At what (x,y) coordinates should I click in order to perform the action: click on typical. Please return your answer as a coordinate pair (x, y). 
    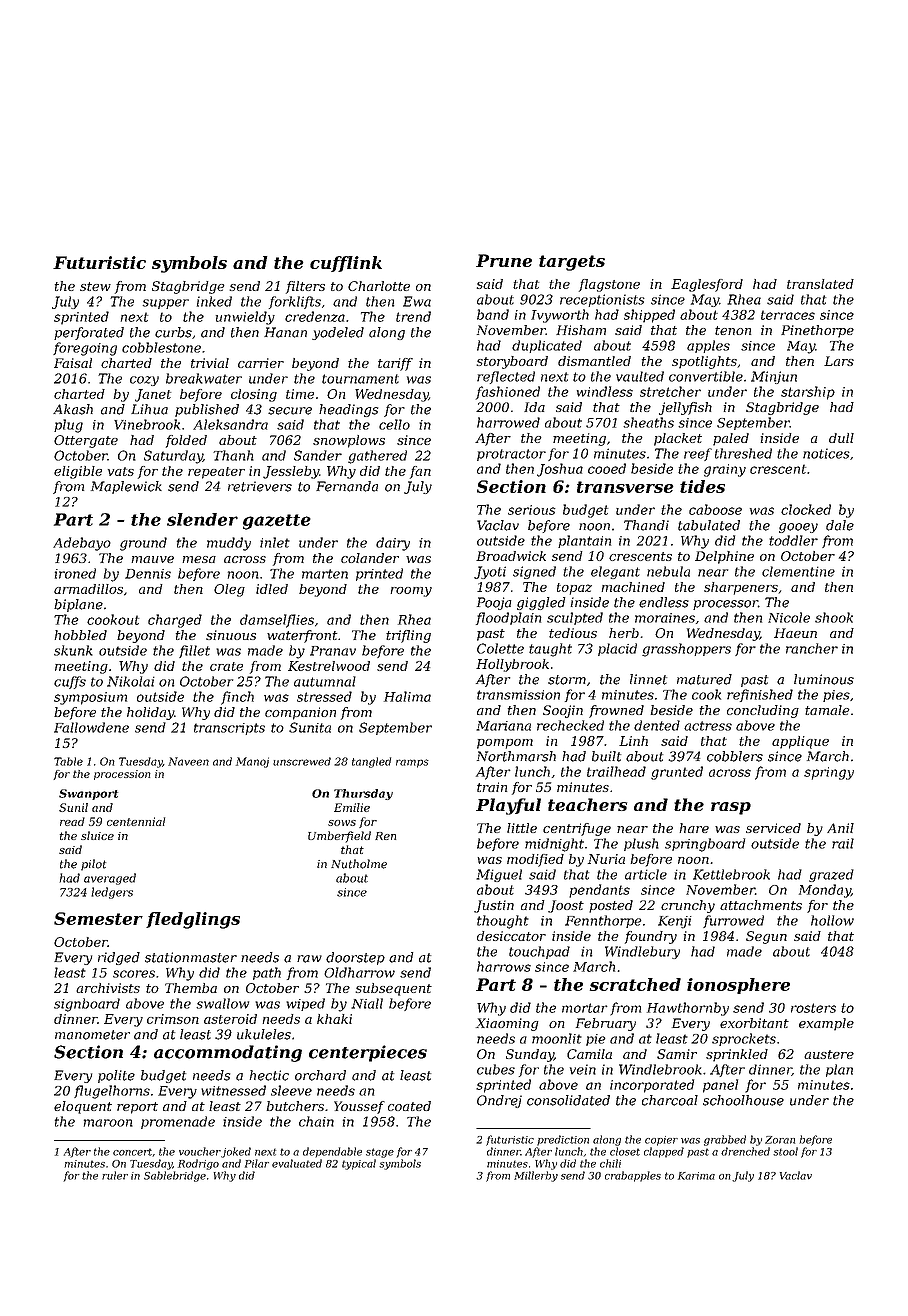
    Looking at the image, I should click on (359, 1164).
